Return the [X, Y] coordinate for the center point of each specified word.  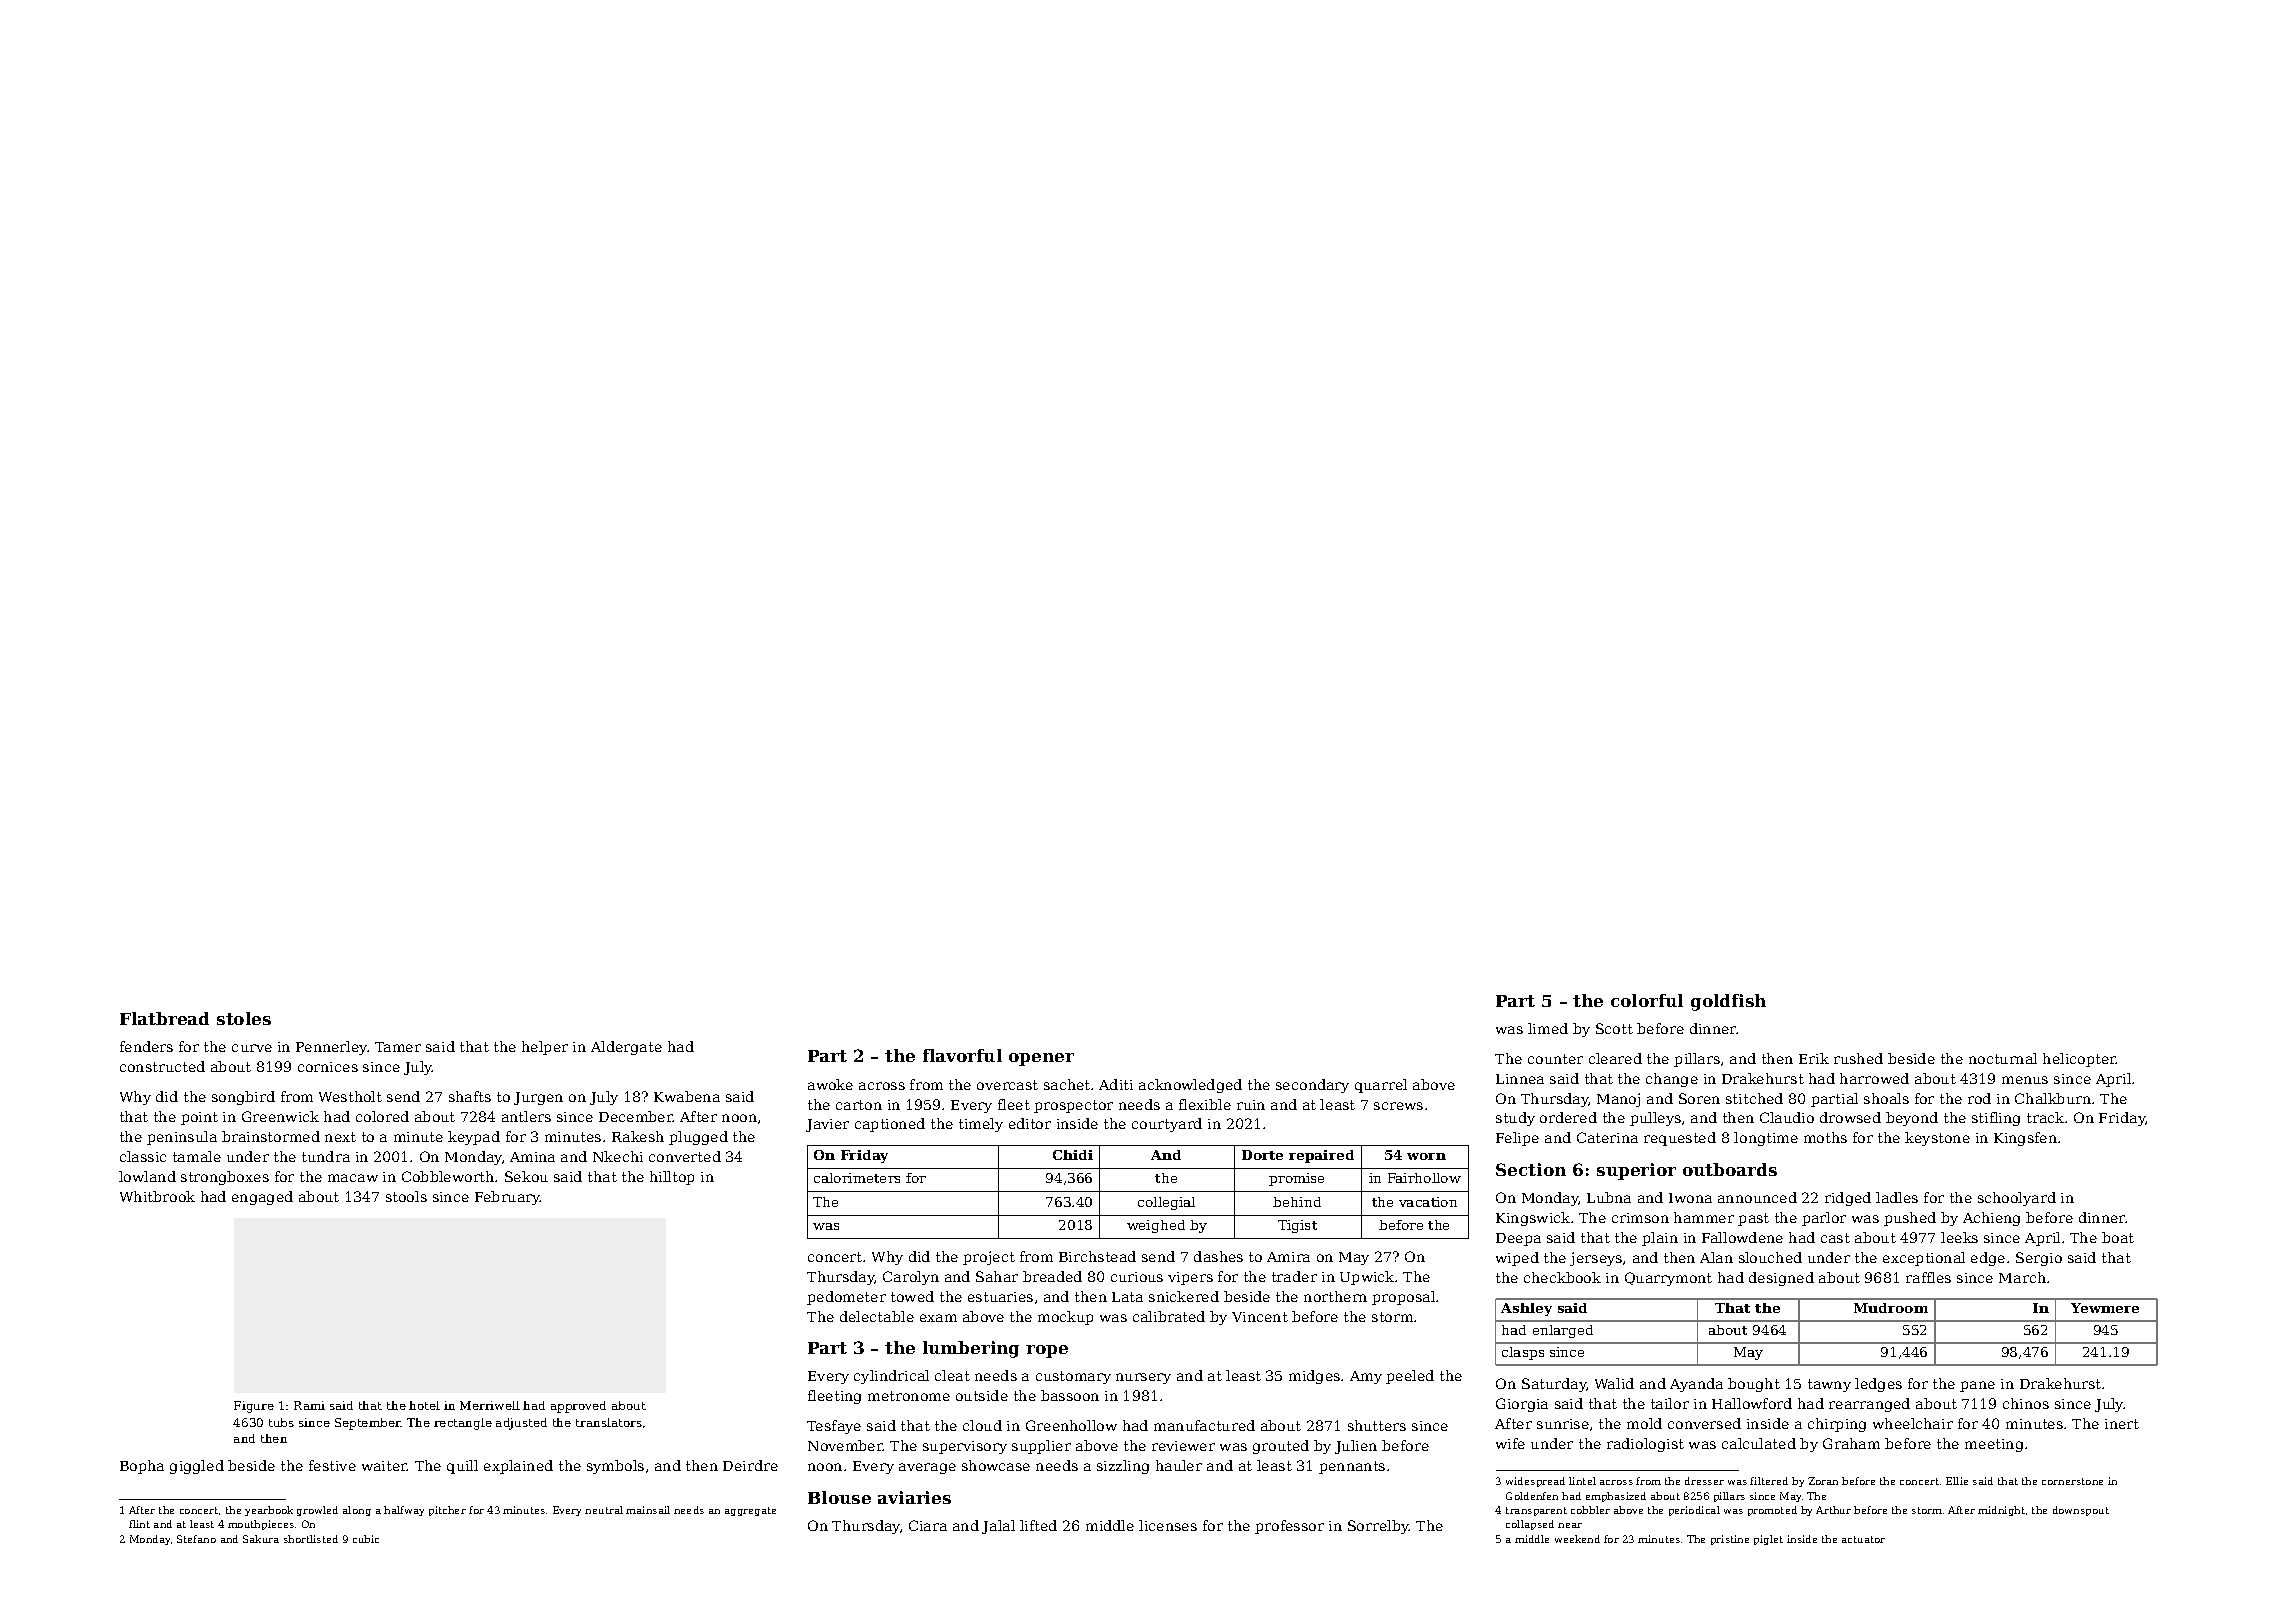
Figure [254, 1407]
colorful [1647, 1000]
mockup [1065, 1318]
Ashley [1526, 1309]
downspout [2081, 1511]
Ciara [928, 1525]
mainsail [648, 1510]
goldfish [1728, 1002]
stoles [244, 1018]
